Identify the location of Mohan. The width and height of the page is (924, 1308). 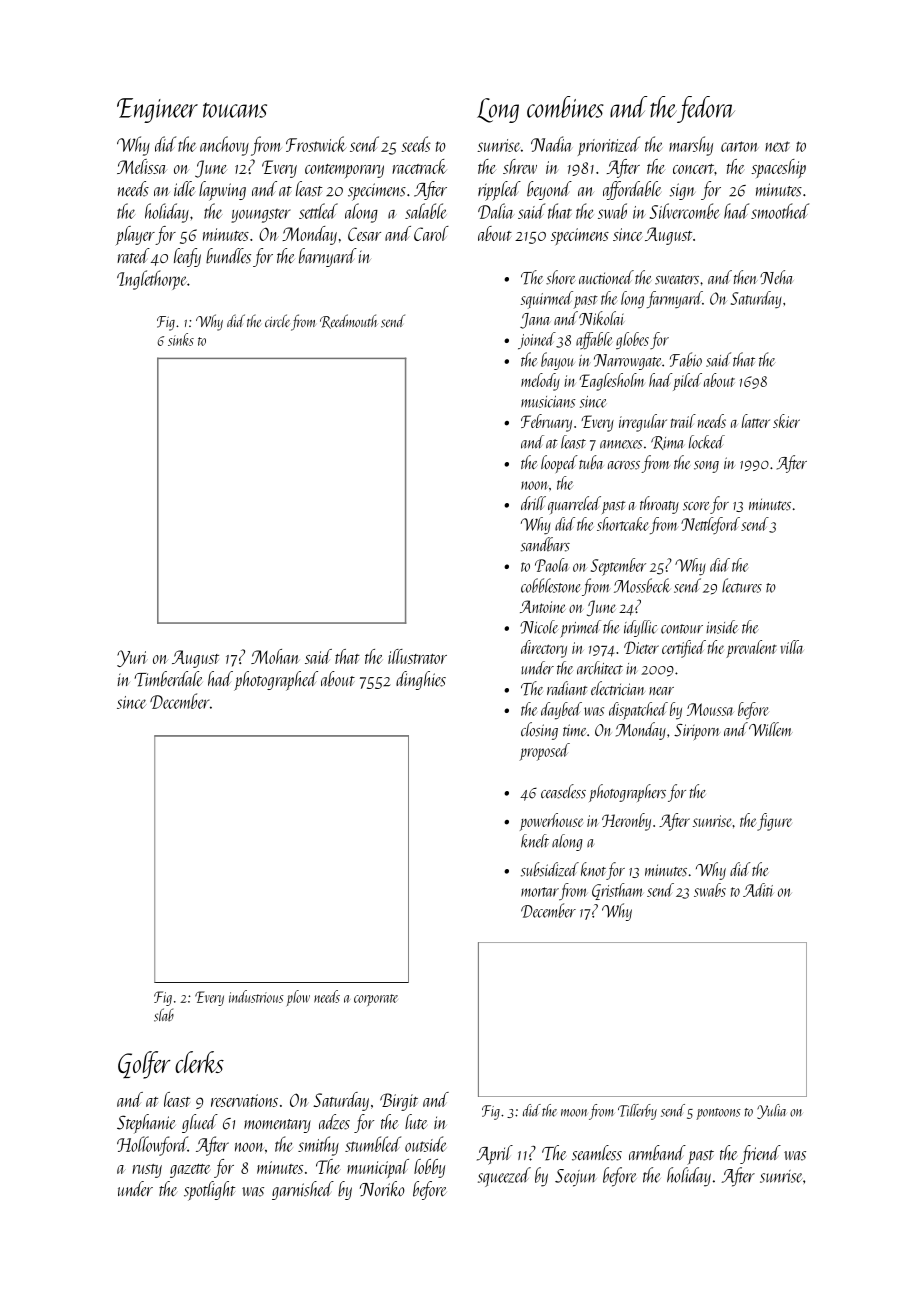
(275, 656).
